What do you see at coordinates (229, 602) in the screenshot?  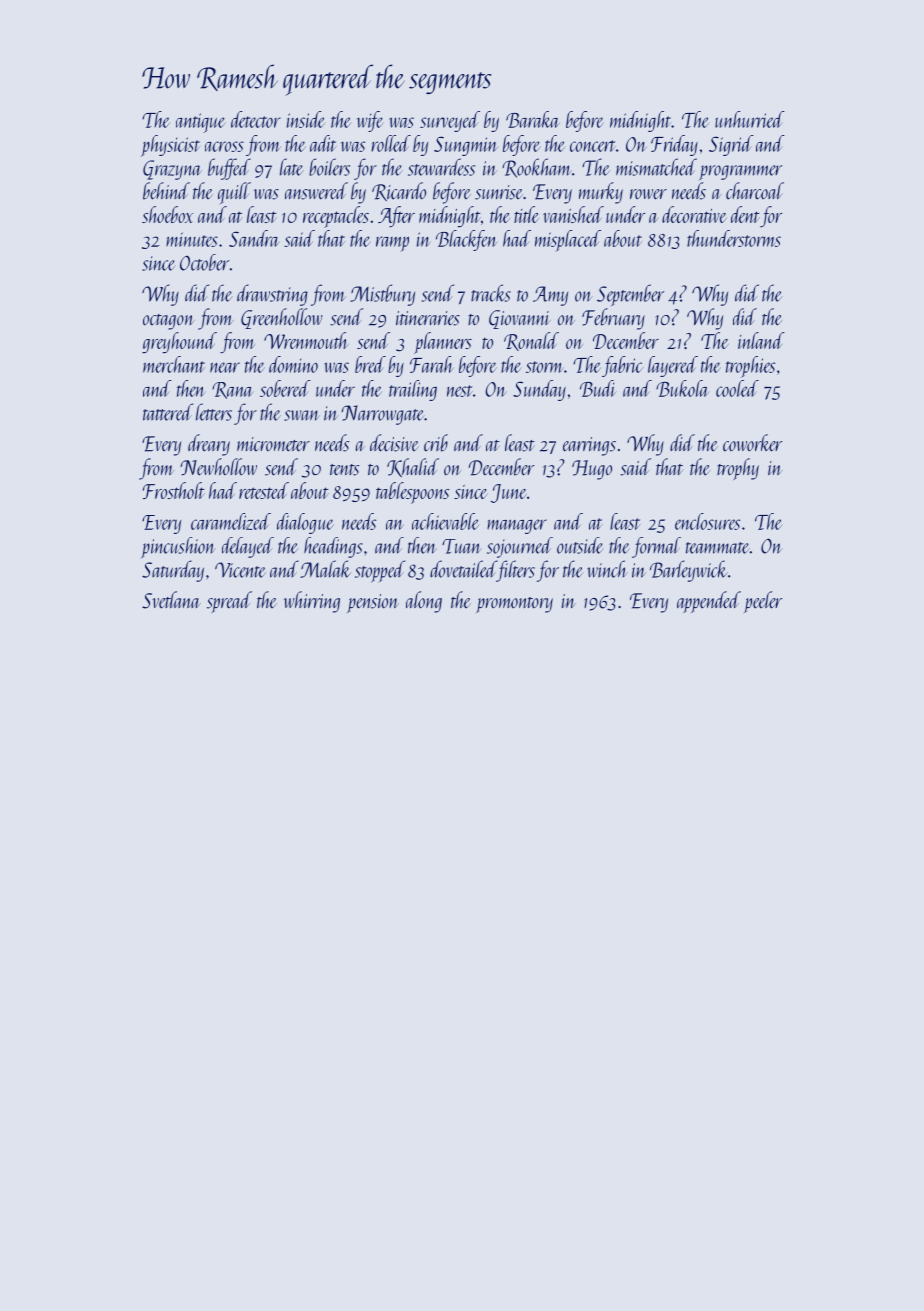 I see `spread` at bounding box center [229, 602].
